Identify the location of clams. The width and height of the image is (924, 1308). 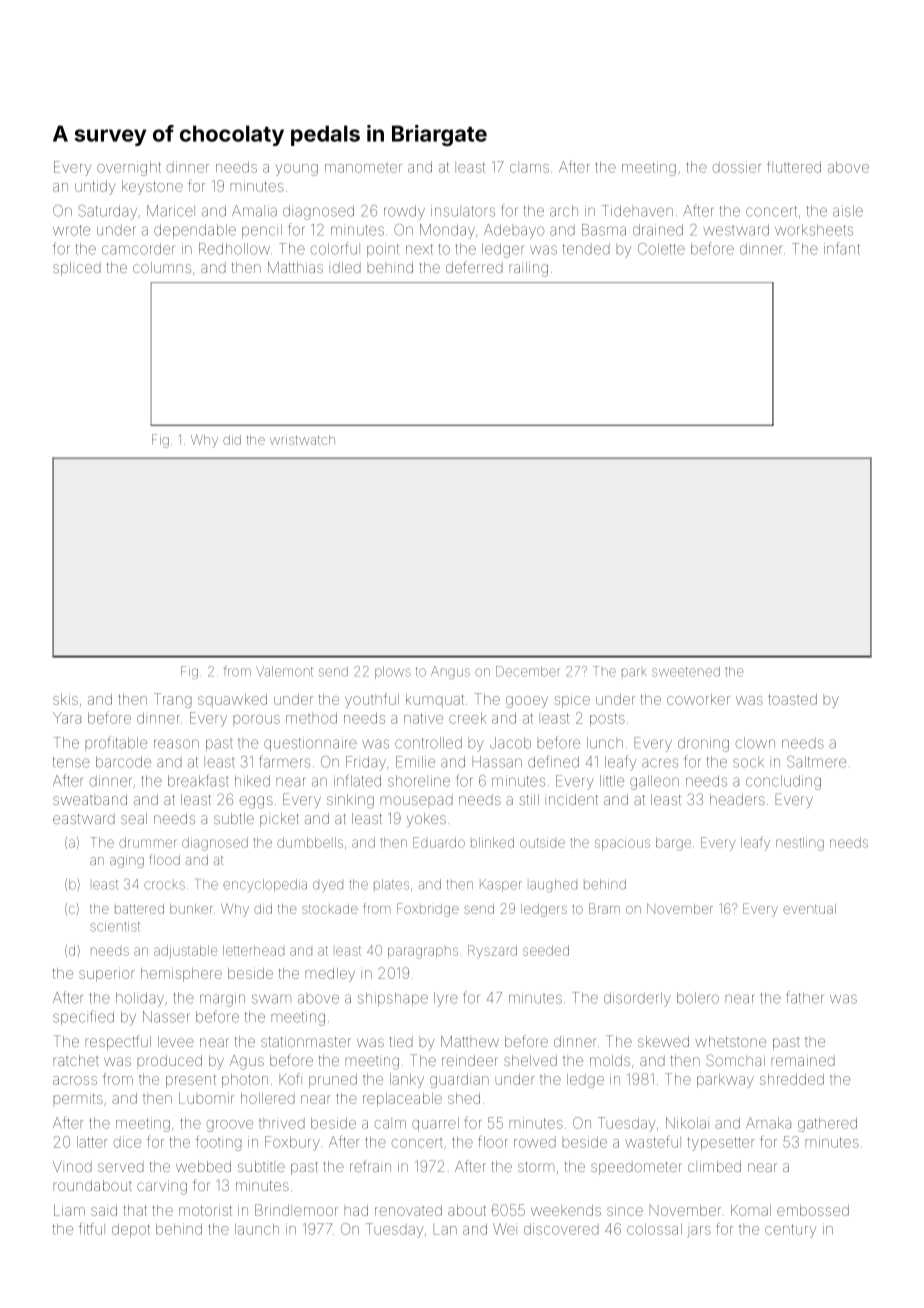
(529, 167).
